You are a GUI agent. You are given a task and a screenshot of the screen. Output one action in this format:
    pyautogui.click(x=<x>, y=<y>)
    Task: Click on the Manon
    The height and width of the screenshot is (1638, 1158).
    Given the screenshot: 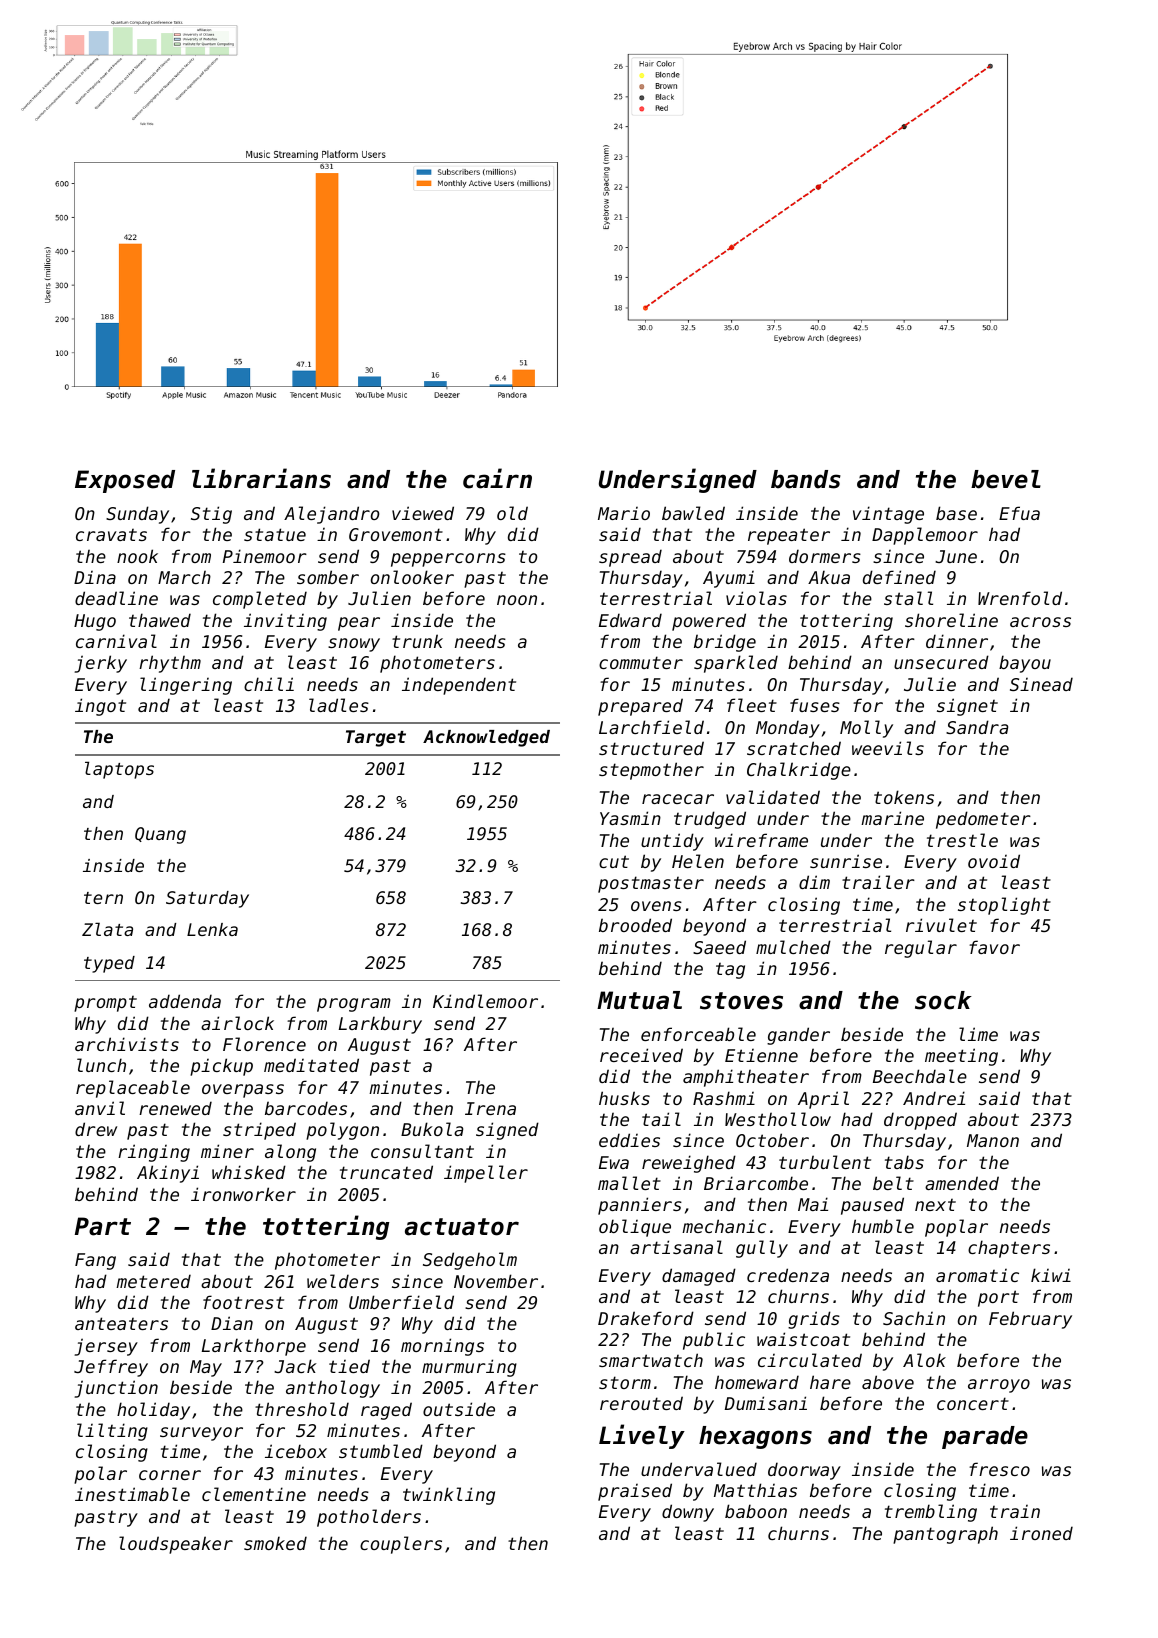 What is the action you would take?
    pyautogui.click(x=993, y=1140)
